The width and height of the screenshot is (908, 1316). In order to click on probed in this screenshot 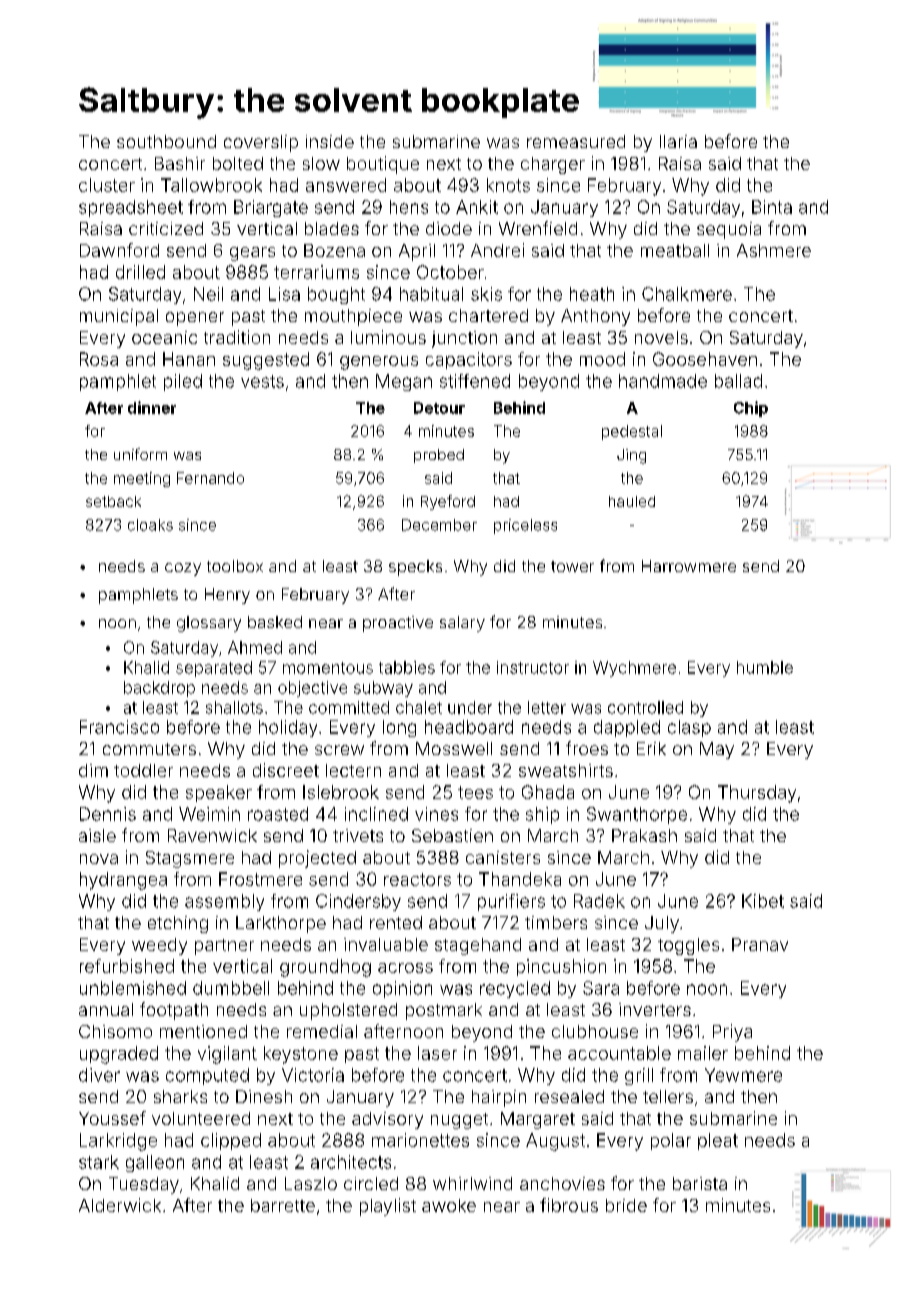, I will do `click(439, 456)`.
